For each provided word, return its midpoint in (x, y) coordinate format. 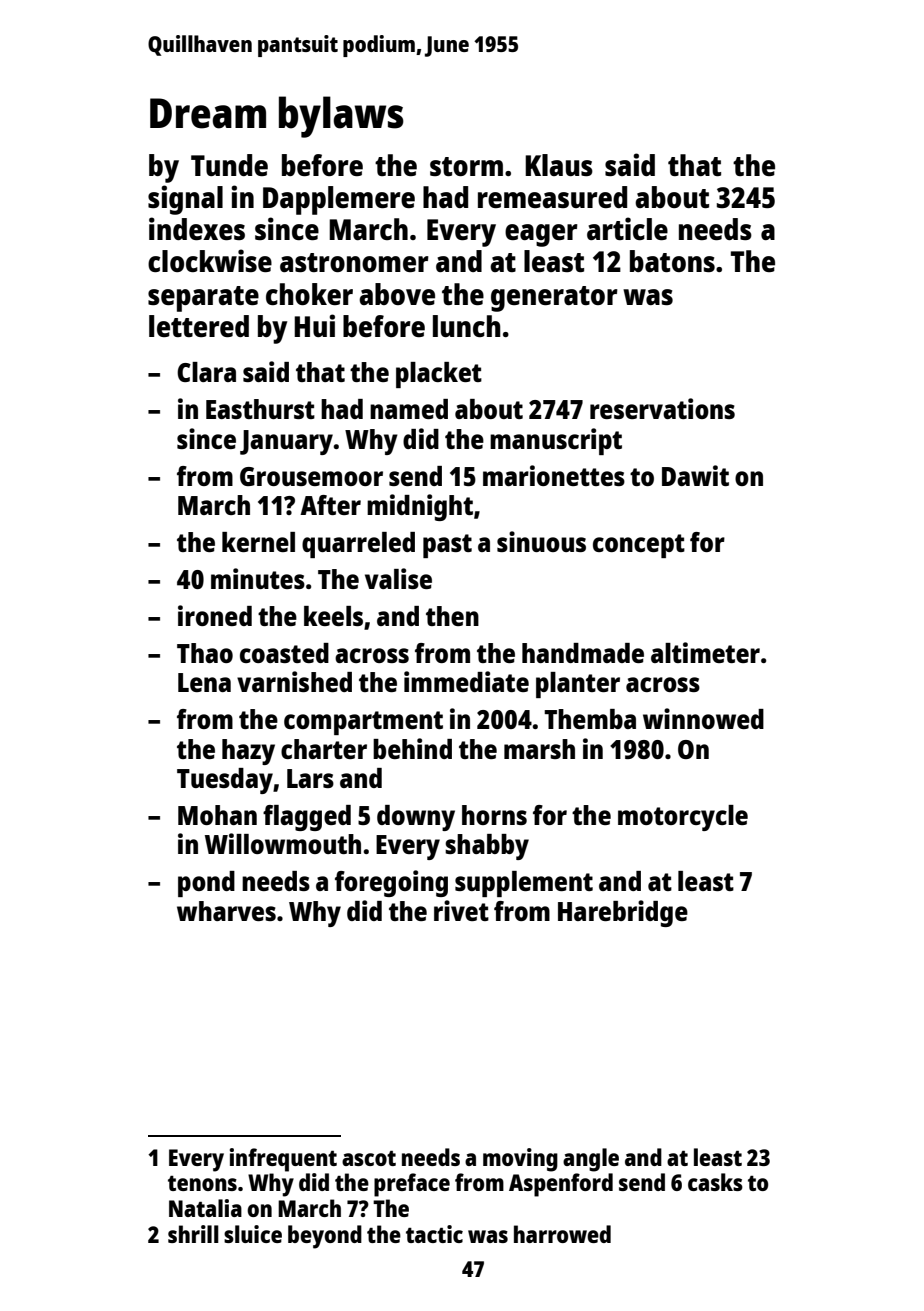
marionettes (554, 475)
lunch (467, 326)
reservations (662, 408)
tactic (434, 1234)
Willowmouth (283, 843)
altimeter (705, 652)
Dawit (695, 475)
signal (185, 200)
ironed (215, 615)
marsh (539, 749)
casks (715, 1182)
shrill (193, 1234)
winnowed (703, 718)
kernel (258, 542)
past (447, 546)
